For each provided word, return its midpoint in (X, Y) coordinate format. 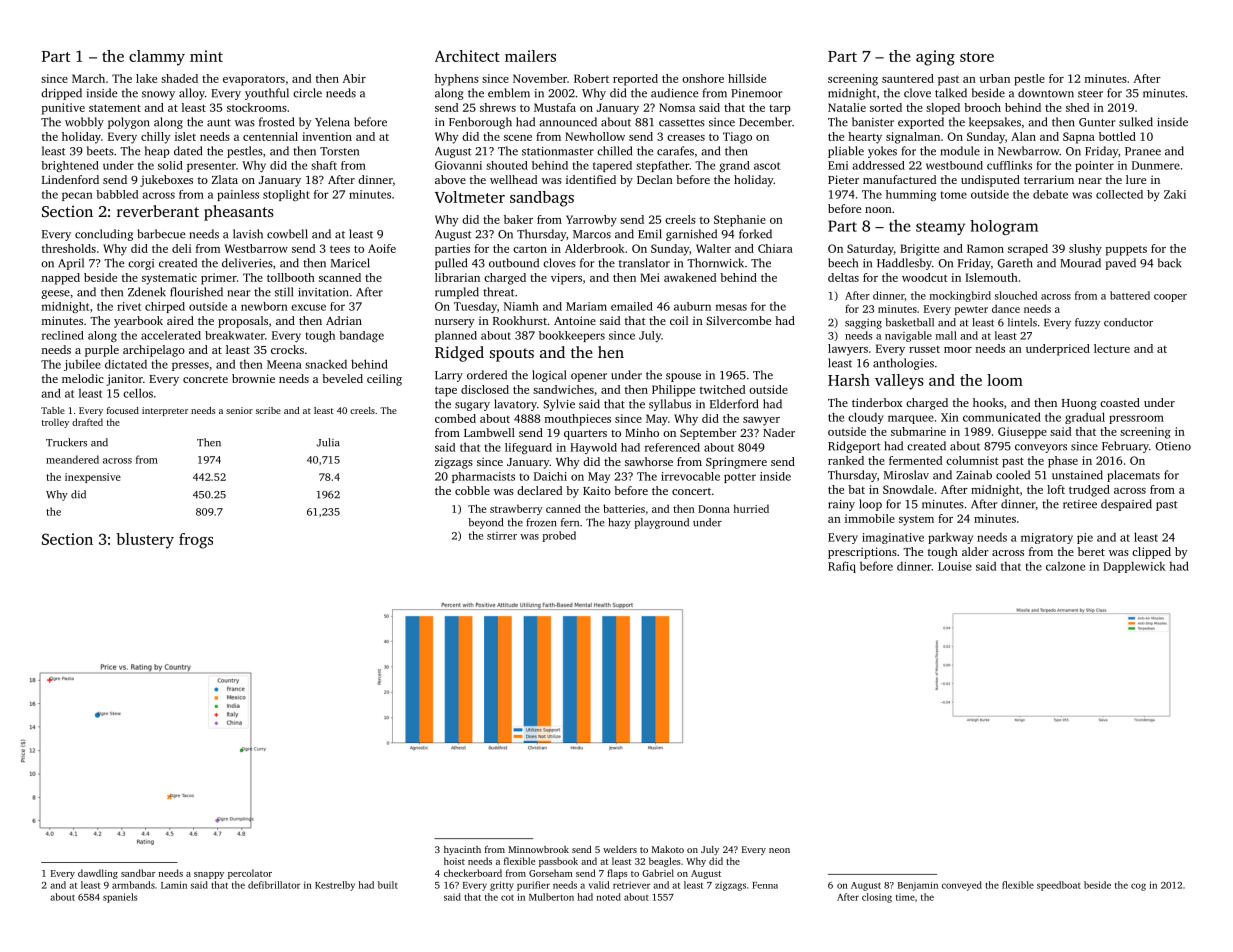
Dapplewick (1134, 567)
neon (779, 850)
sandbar (138, 873)
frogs (196, 541)
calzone (1065, 566)
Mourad (1080, 263)
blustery (145, 541)
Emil (650, 234)
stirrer (502, 536)
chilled (614, 151)
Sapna (1079, 138)
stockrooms (257, 107)
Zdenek (147, 292)
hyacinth (462, 850)
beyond (485, 523)
